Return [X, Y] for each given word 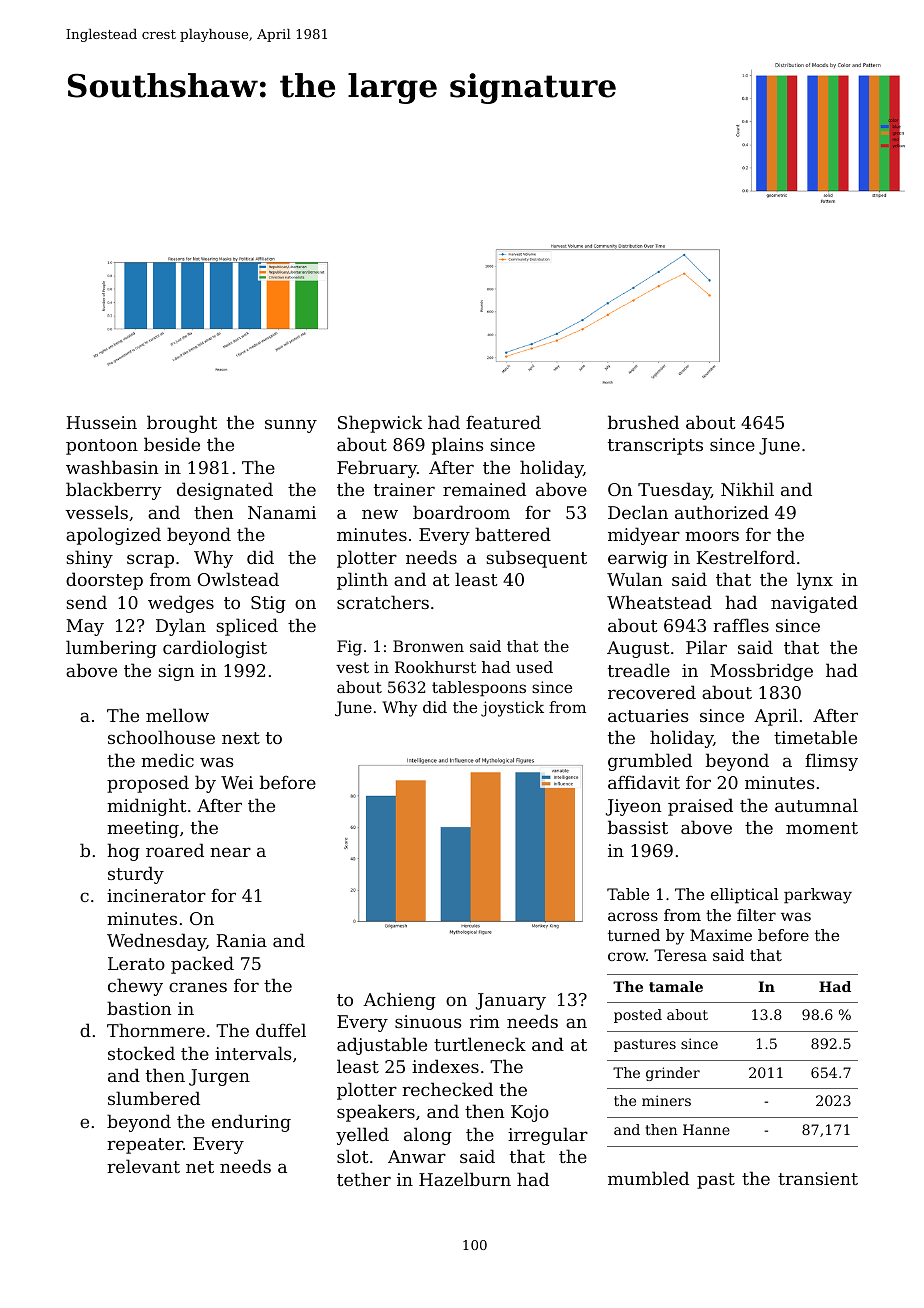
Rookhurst [435, 667]
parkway [818, 896]
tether [364, 1179]
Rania [241, 940]
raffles [741, 625]
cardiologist [215, 649]
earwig [638, 559]
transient [818, 1178]
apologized [113, 536]
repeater [145, 1146]
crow [627, 956]
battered [513, 534]
